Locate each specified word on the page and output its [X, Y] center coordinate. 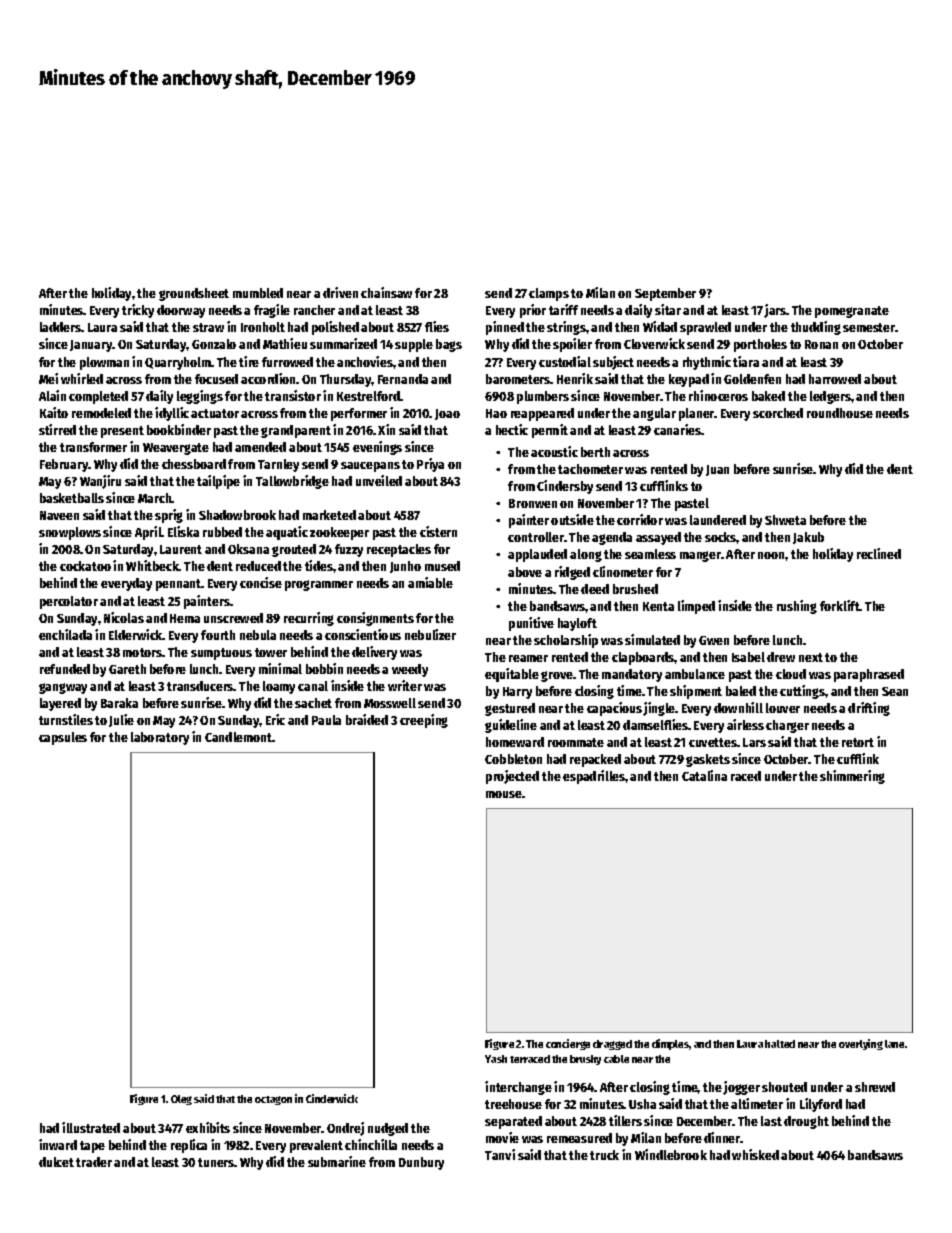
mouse [504, 794]
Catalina [704, 775]
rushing [797, 607]
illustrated [91, 1127]
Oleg [181, 1100]
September [665, 294]
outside [572, 519]
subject [613, 363]
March [155, 498]
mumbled [258, 293]
